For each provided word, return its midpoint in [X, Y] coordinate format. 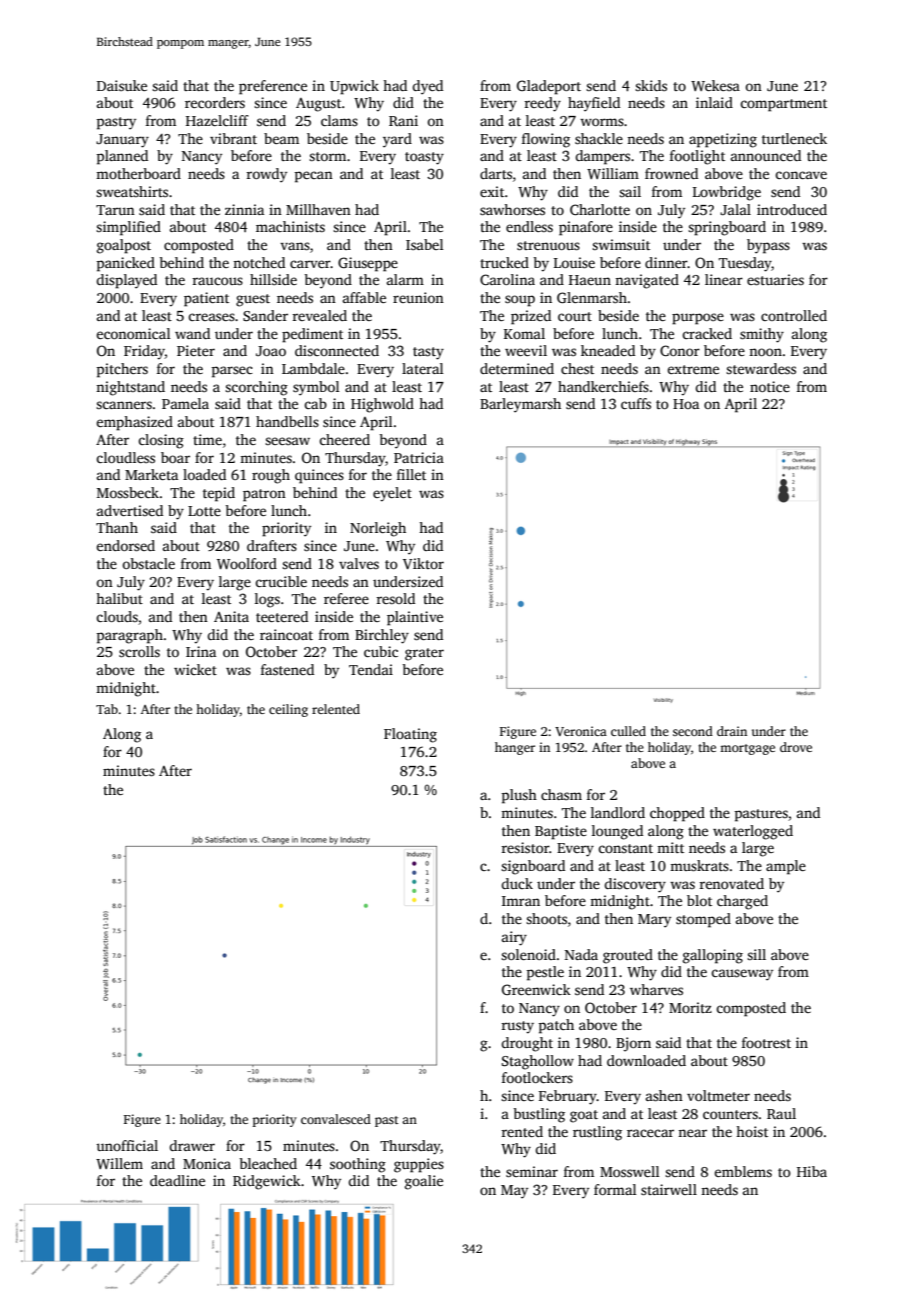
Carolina [507, 279]
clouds [117, 616]
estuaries [775, 279]
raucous [217, 281]
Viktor [423, 563]
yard [397, 140]
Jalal [735, 209]
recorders [215, 102]
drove [796, 747]
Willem [119, 1163]
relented [336, 709]
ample [786, 867]
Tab [107, 709]
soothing [358, 1165]
